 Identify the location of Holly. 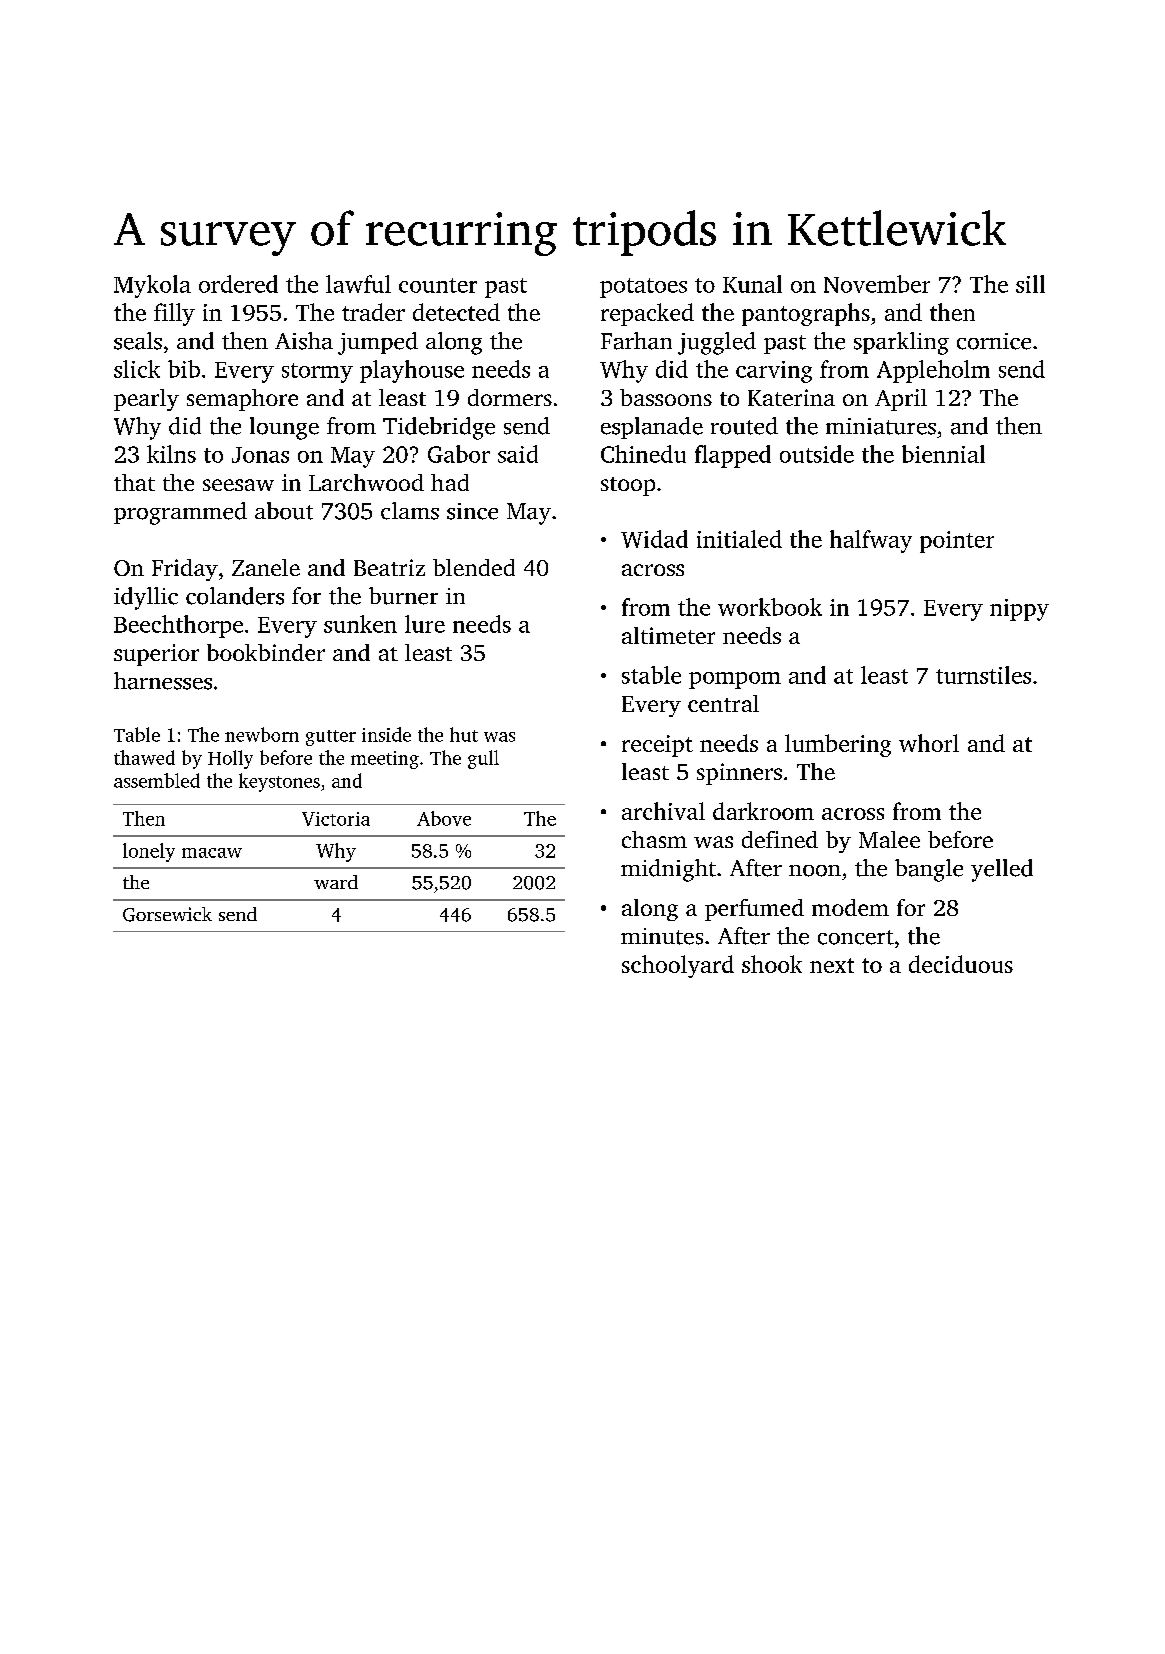
(230, 759).
